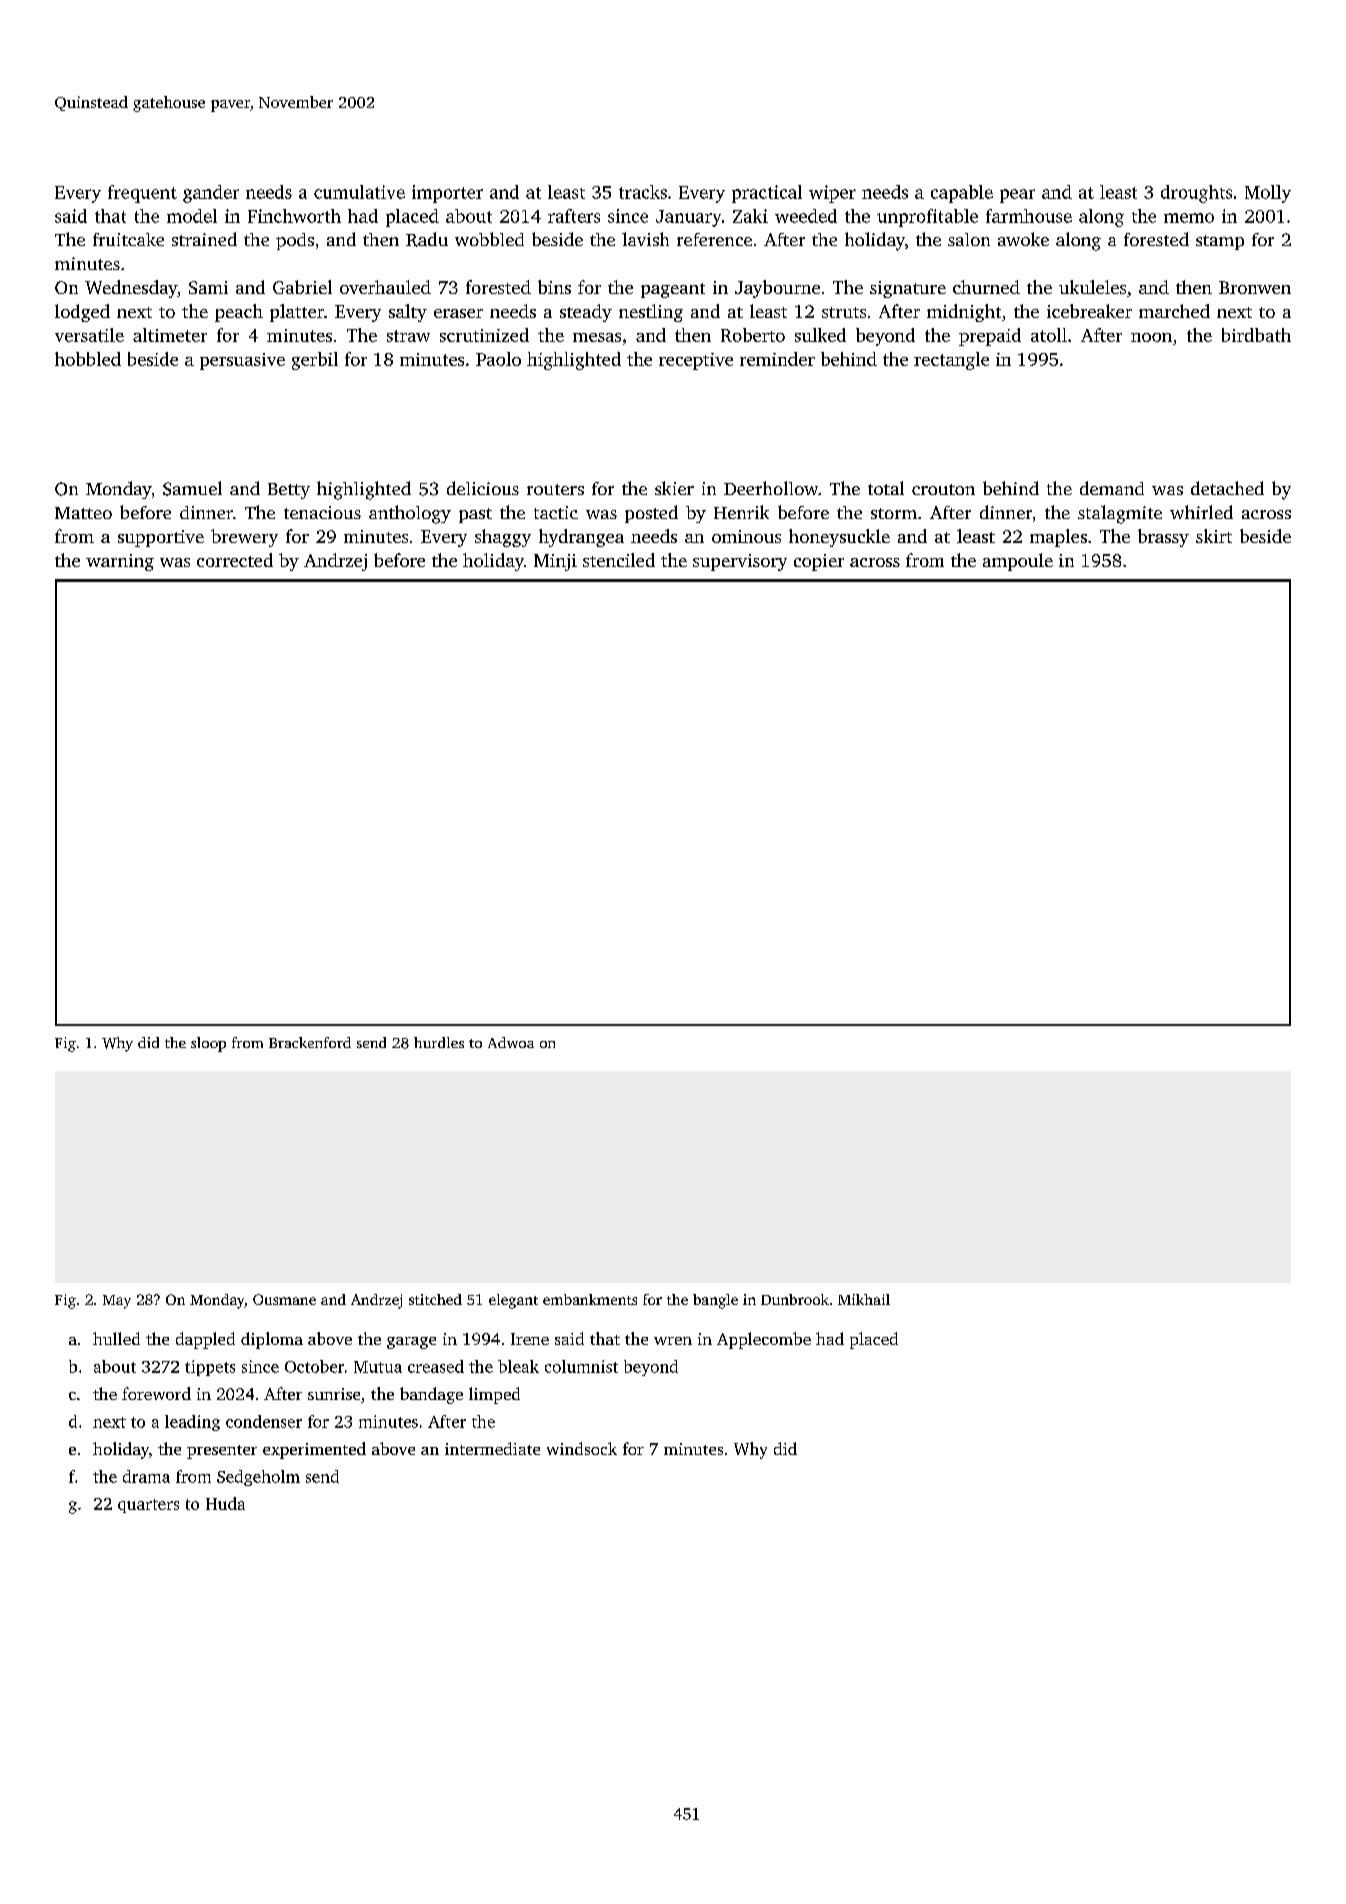  I want to click on warning, so click(120, 562).
